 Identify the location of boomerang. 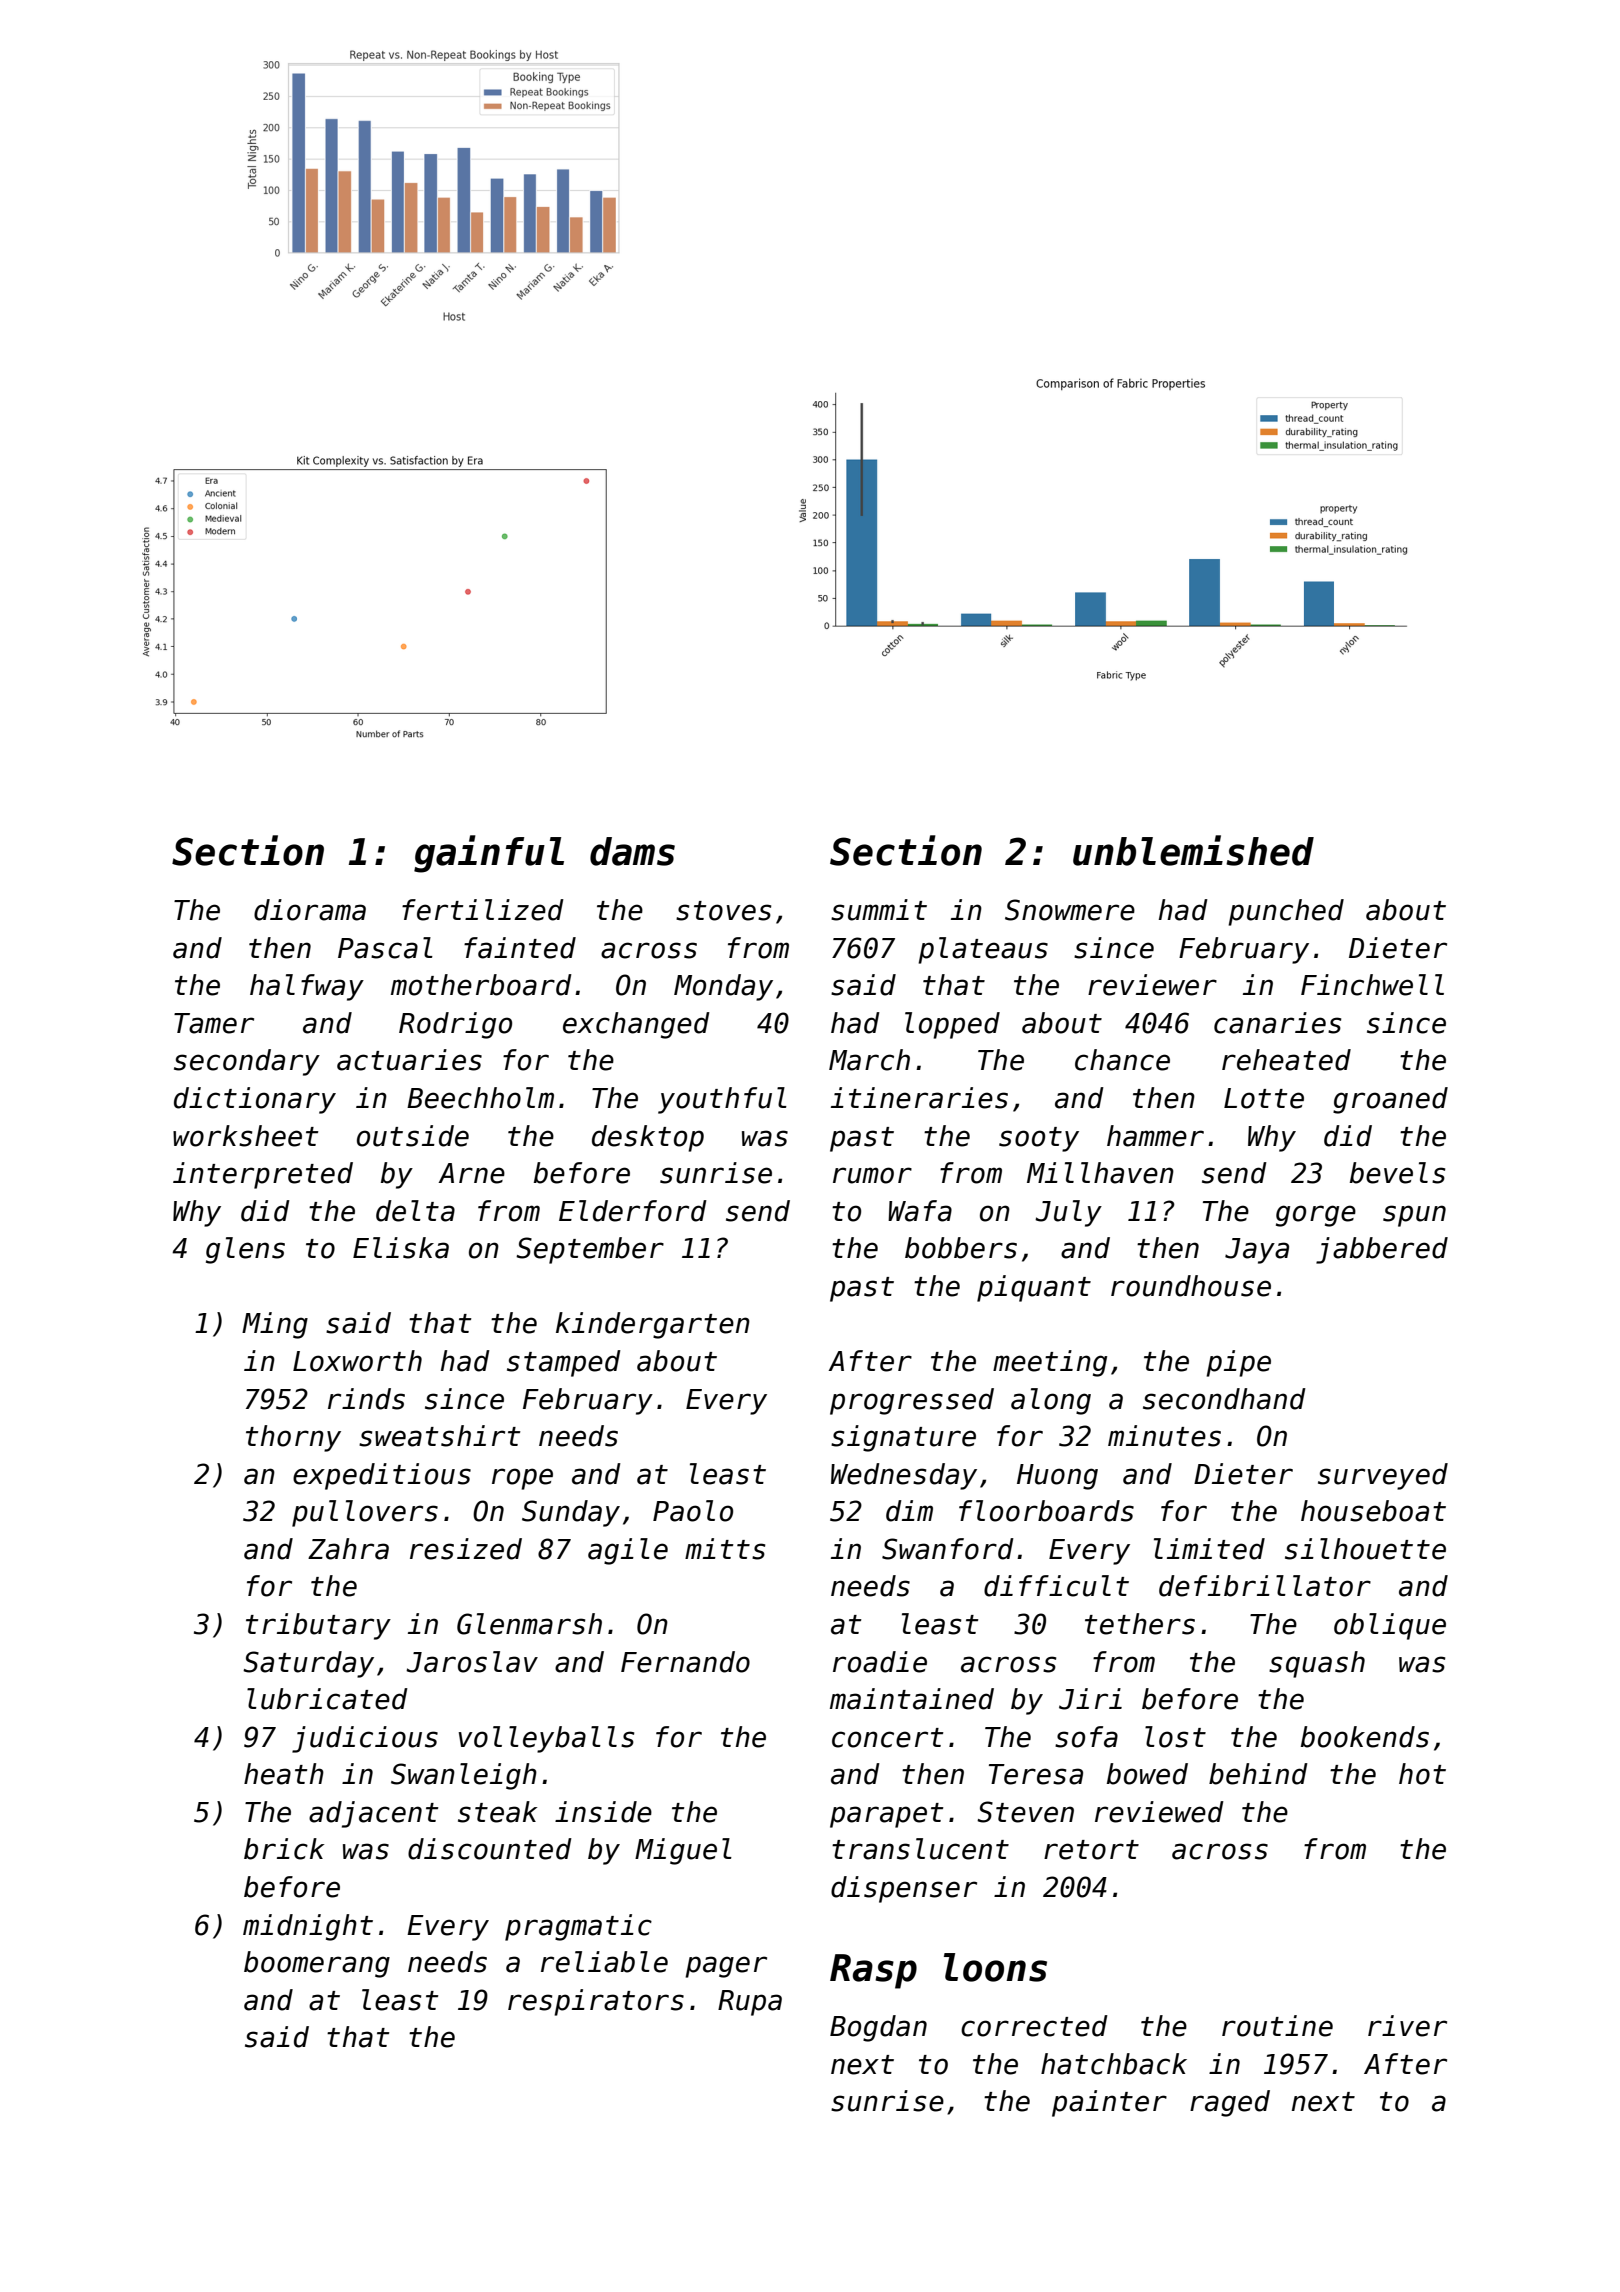
(317, 1964).
